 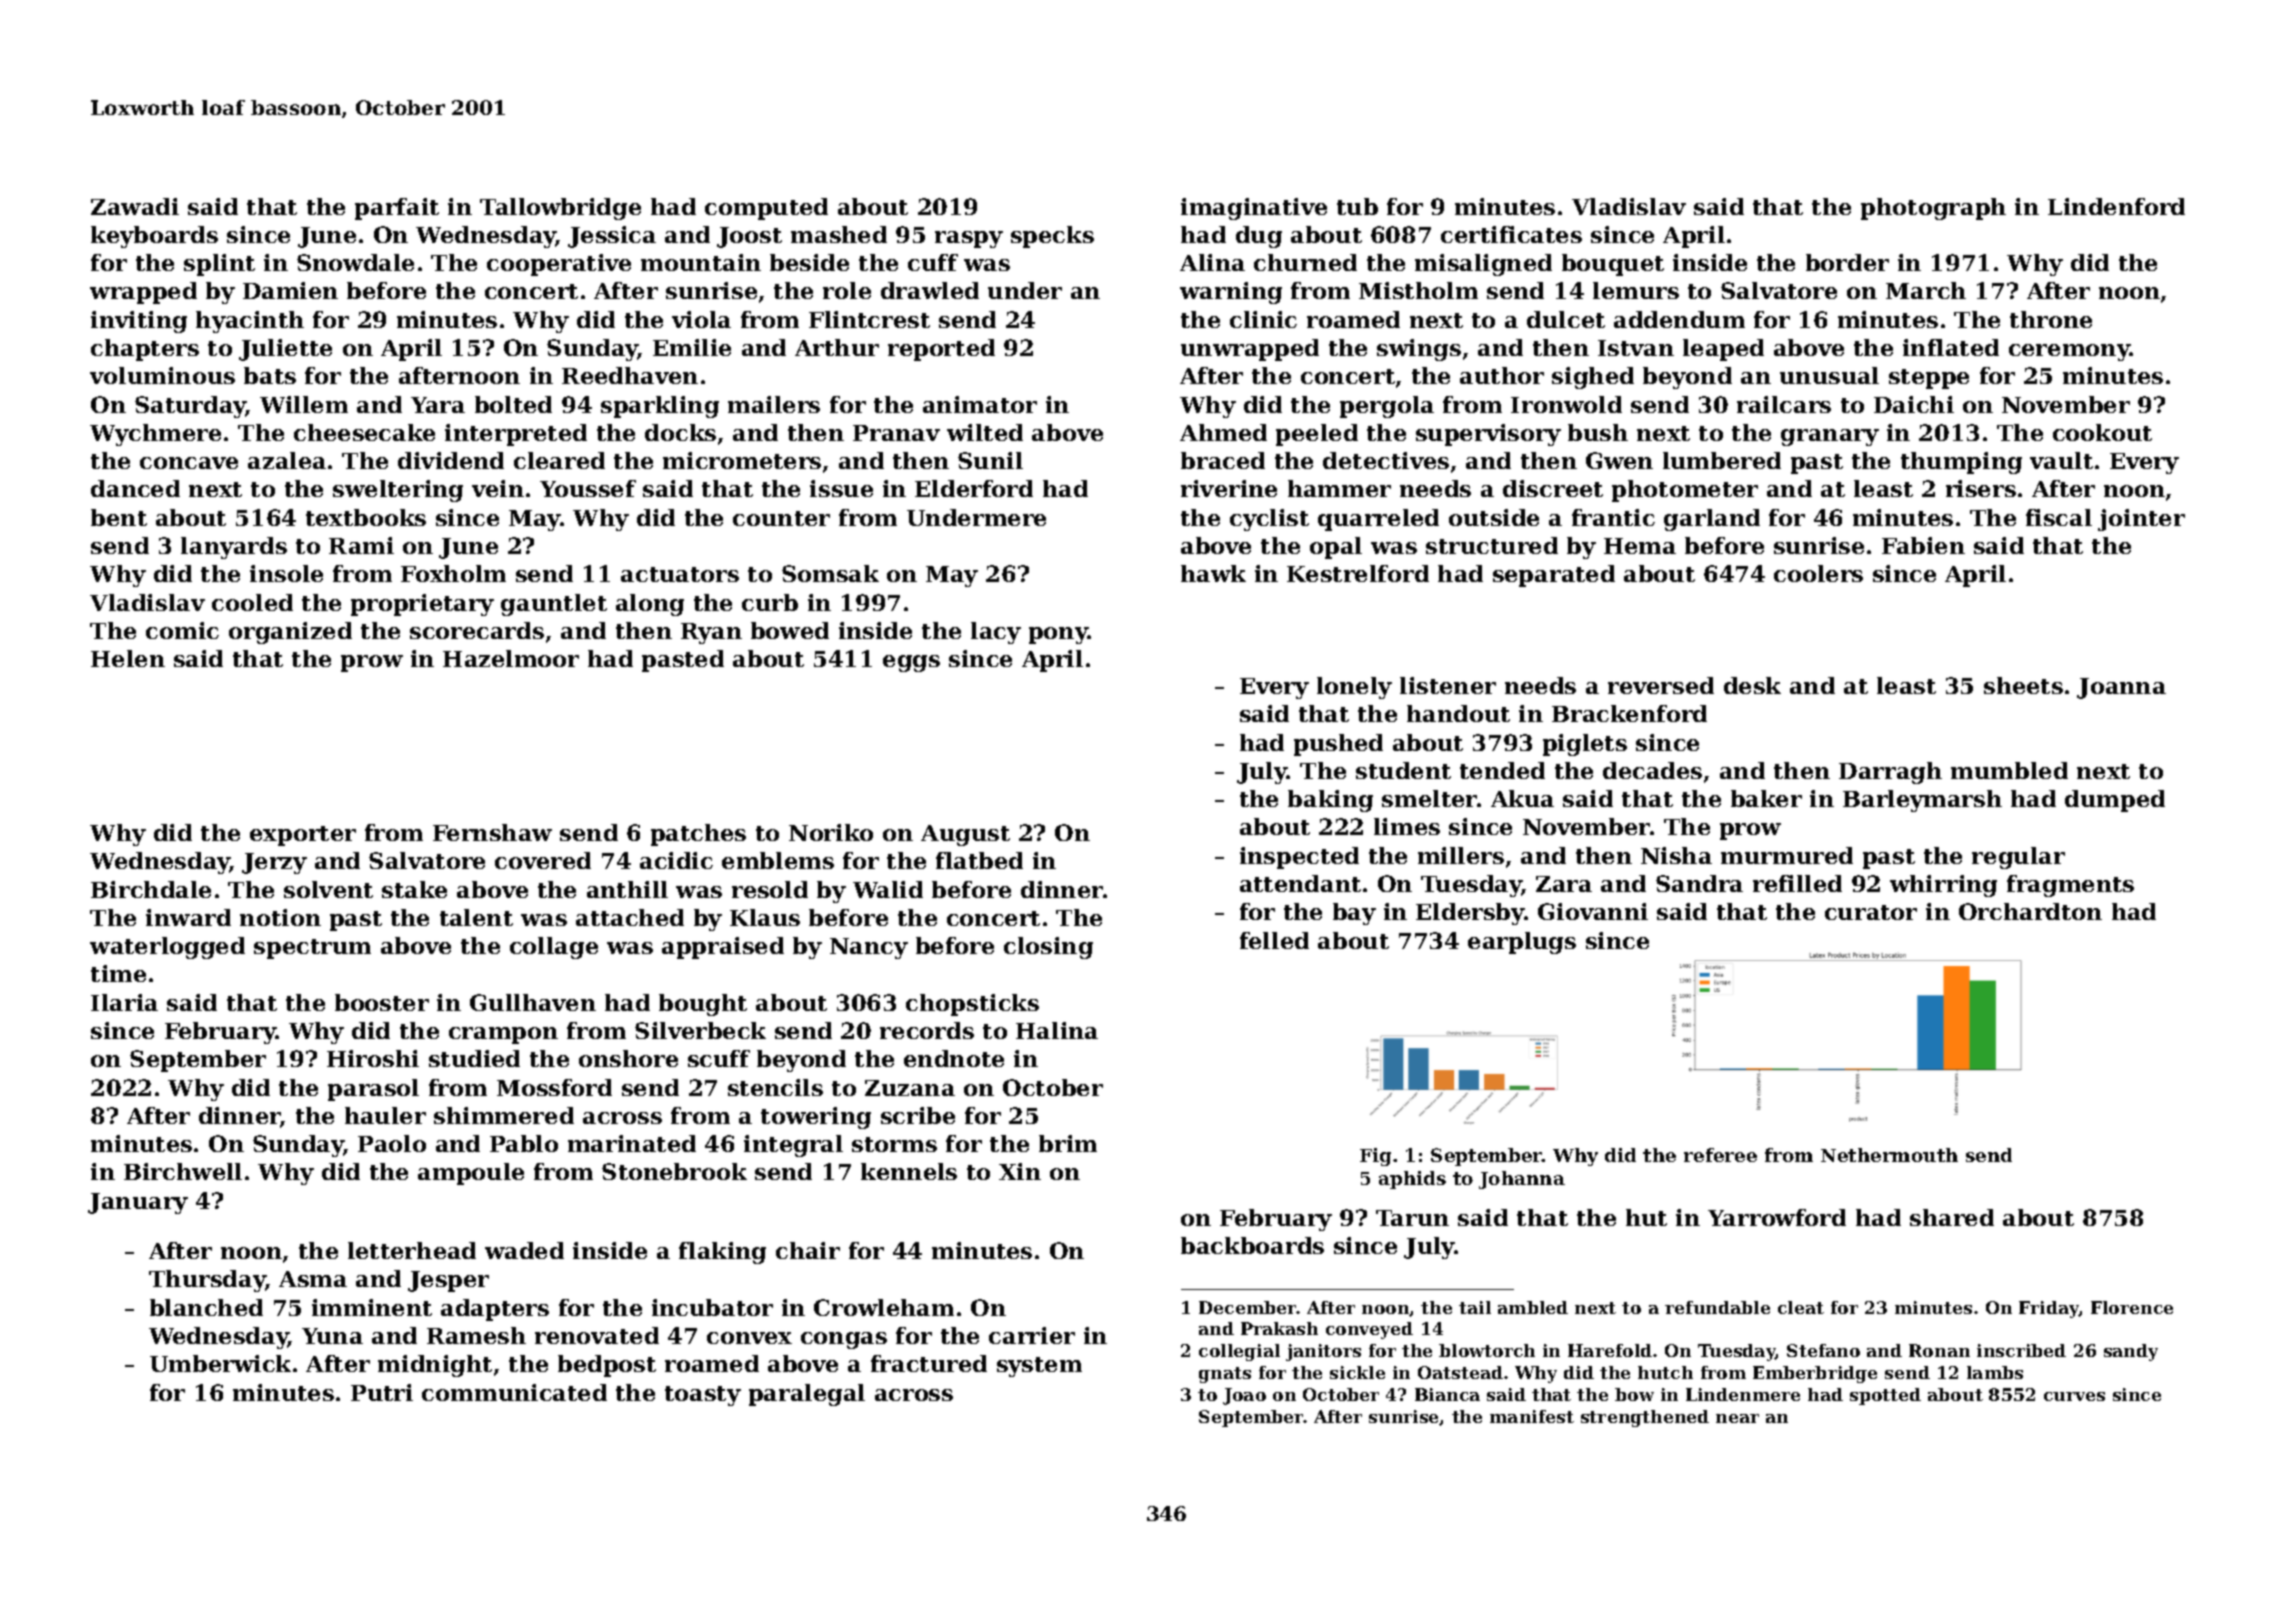 I want to click on manifest, so click(x=1532, y=1416).
